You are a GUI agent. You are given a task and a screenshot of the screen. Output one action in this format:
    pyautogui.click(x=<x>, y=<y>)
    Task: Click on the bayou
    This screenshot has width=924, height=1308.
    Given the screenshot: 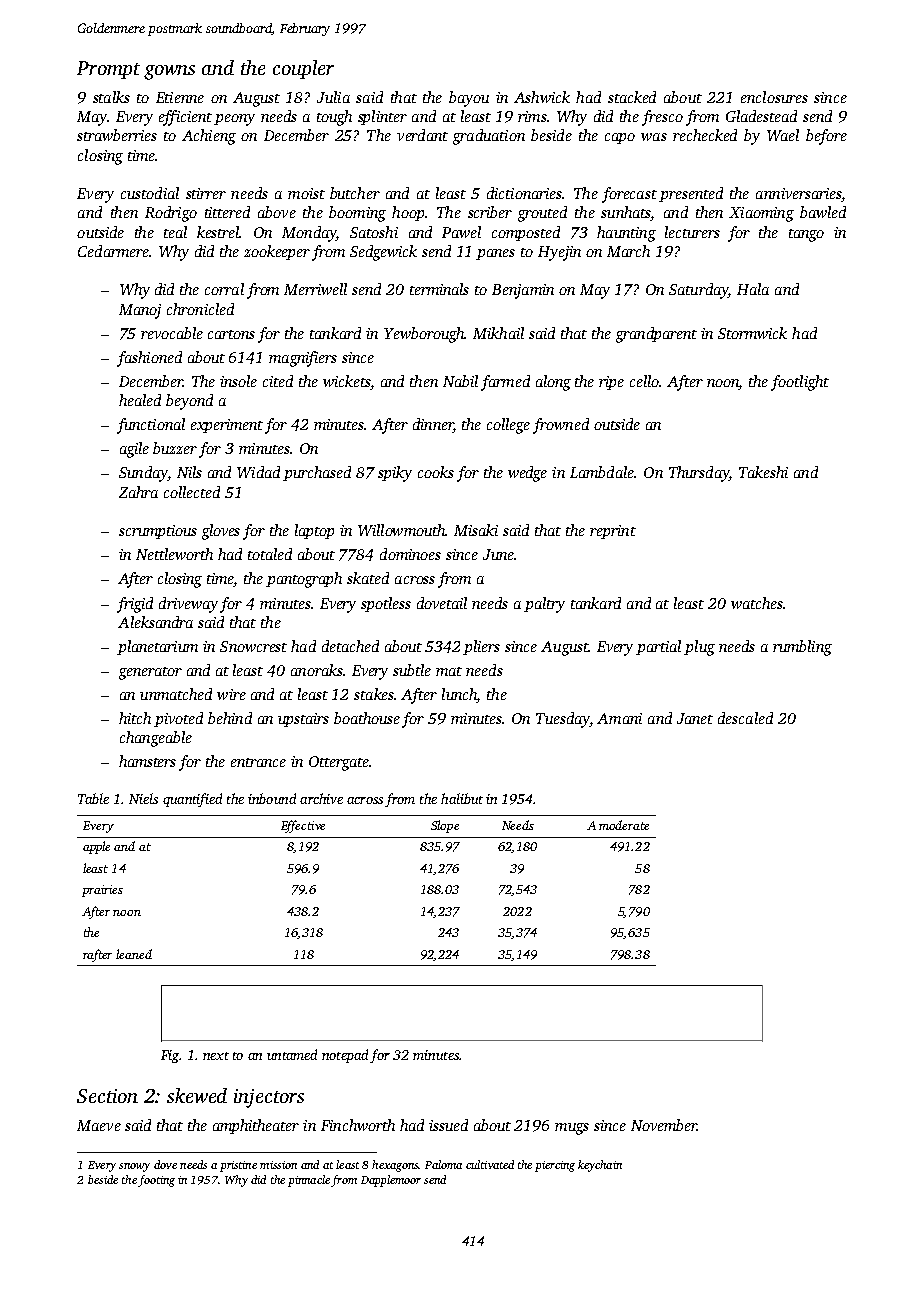 What is the action you would take?
    pyautogui.click(x=469, y=99)
